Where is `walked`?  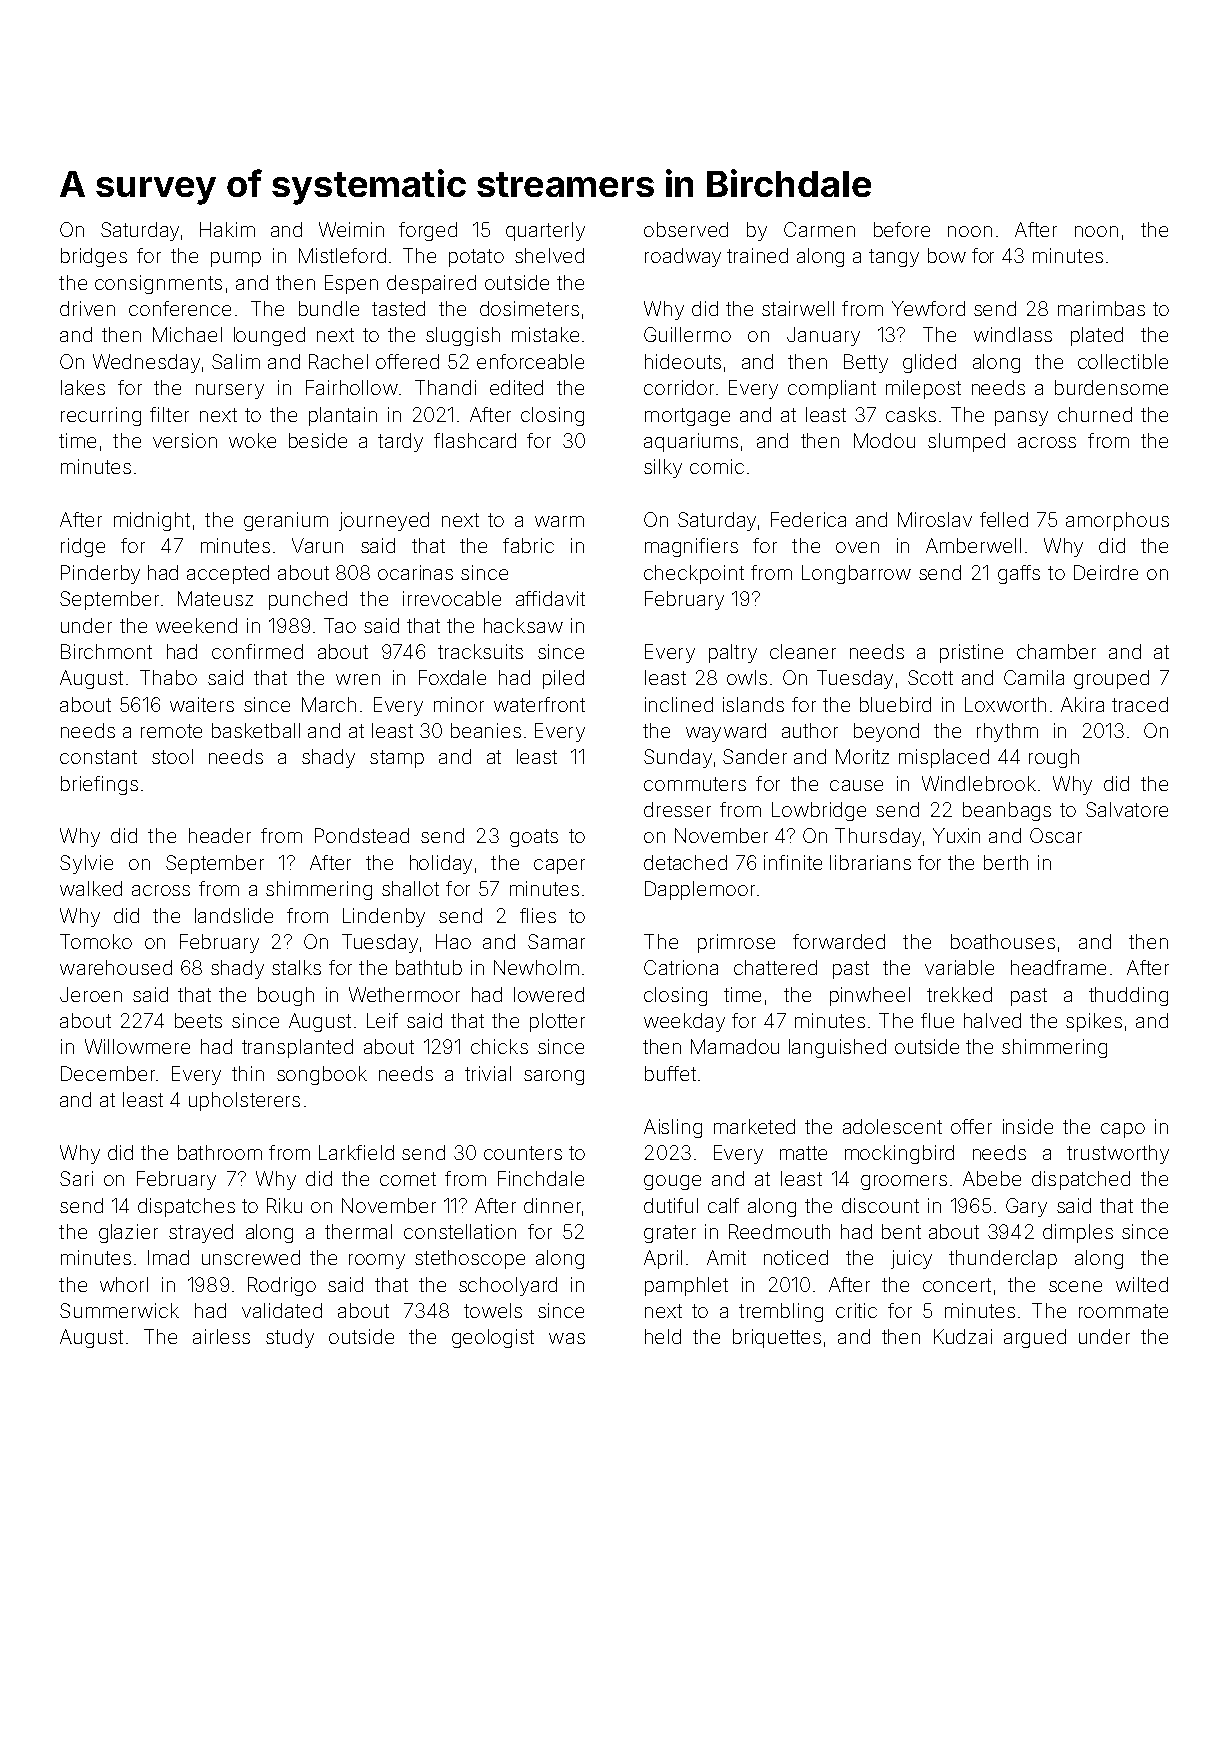 walked is located at coordinates (91, 888).
